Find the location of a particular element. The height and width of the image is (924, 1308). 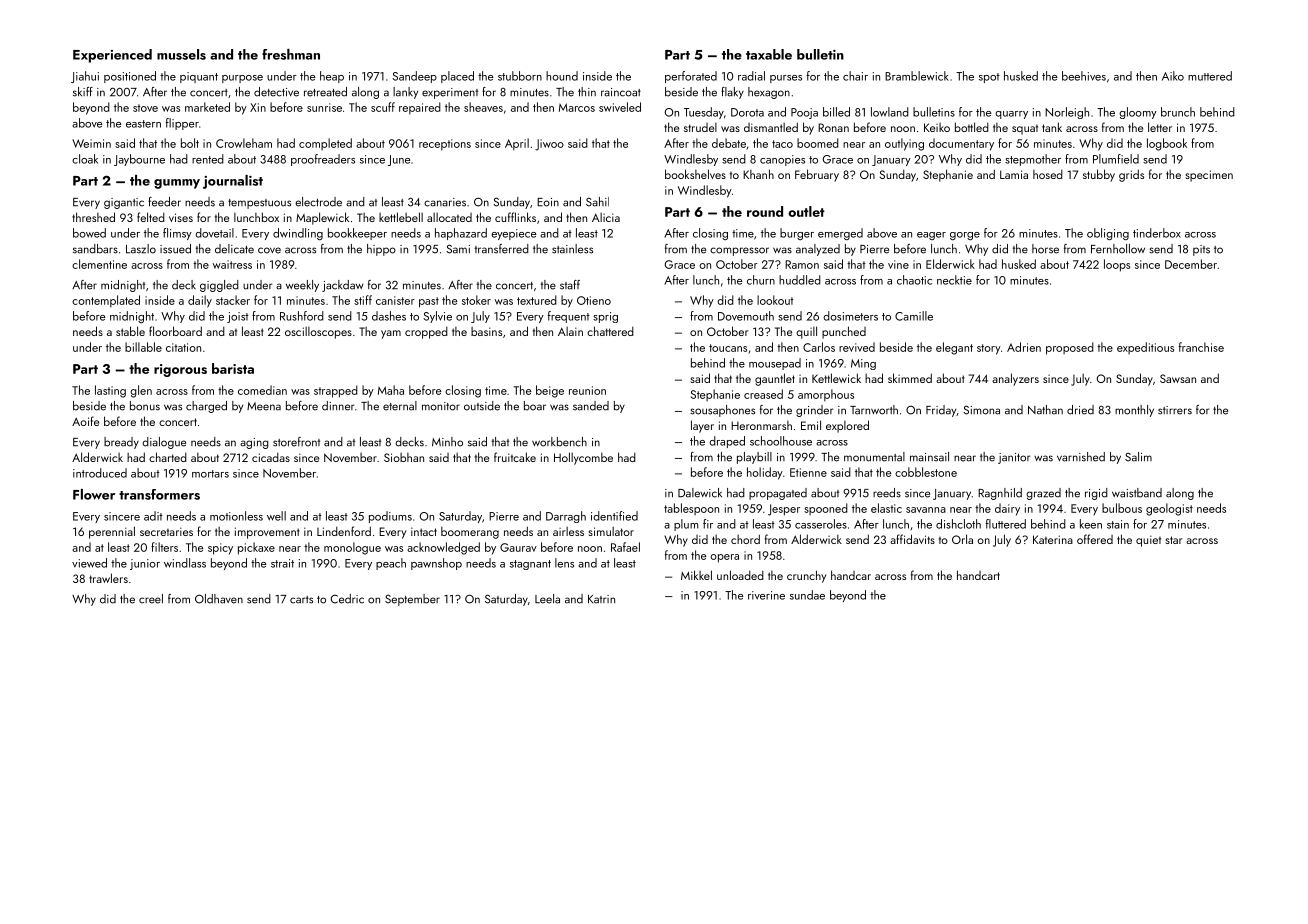

sanded is located at coordinates (591, 406).
